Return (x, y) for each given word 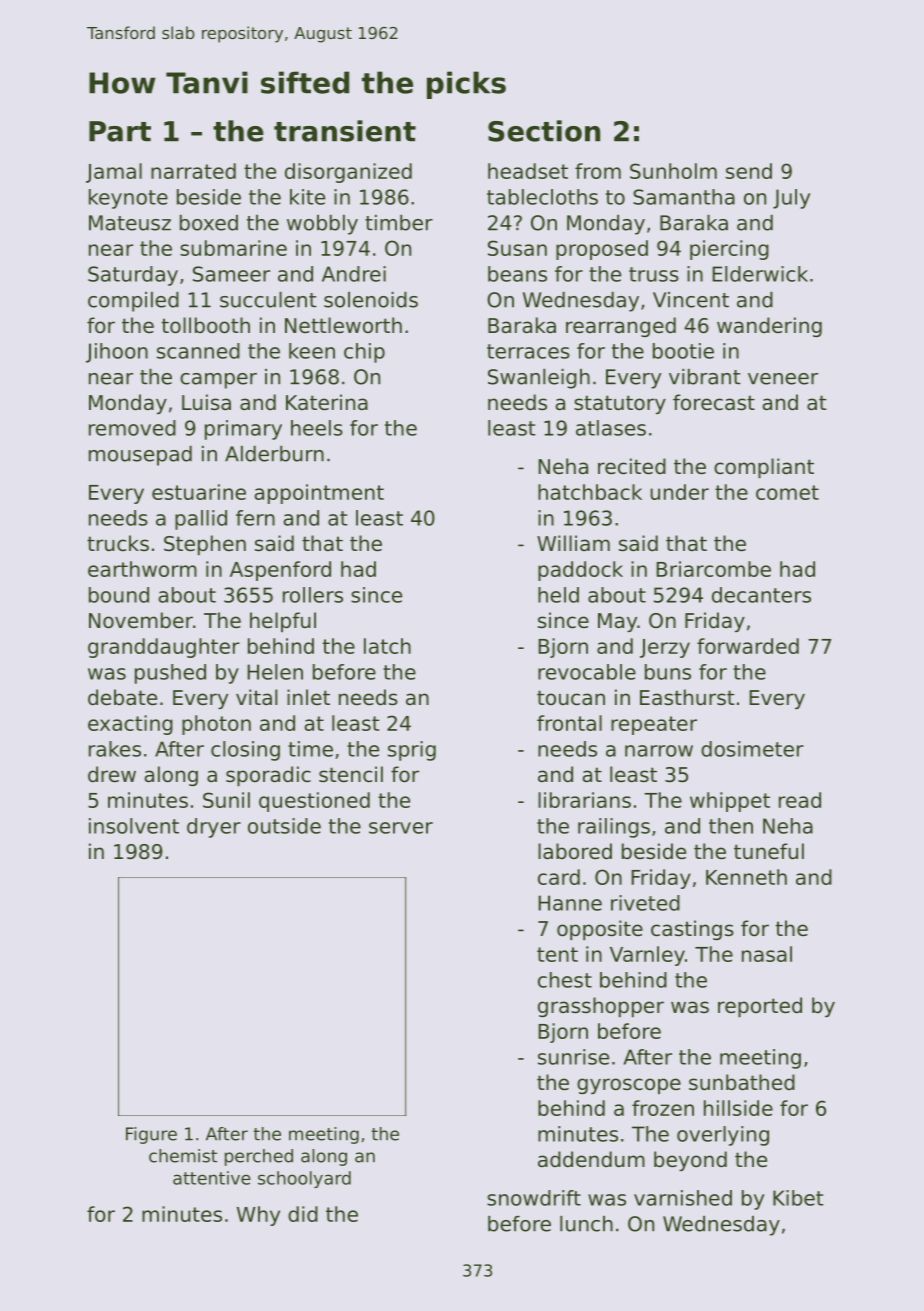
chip (364, 353)
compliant (764, 468)
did (303, 1214)
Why (258, 1216)
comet (787, 492)
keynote (128, 199)
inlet (308, 697)
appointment (319, 494)
